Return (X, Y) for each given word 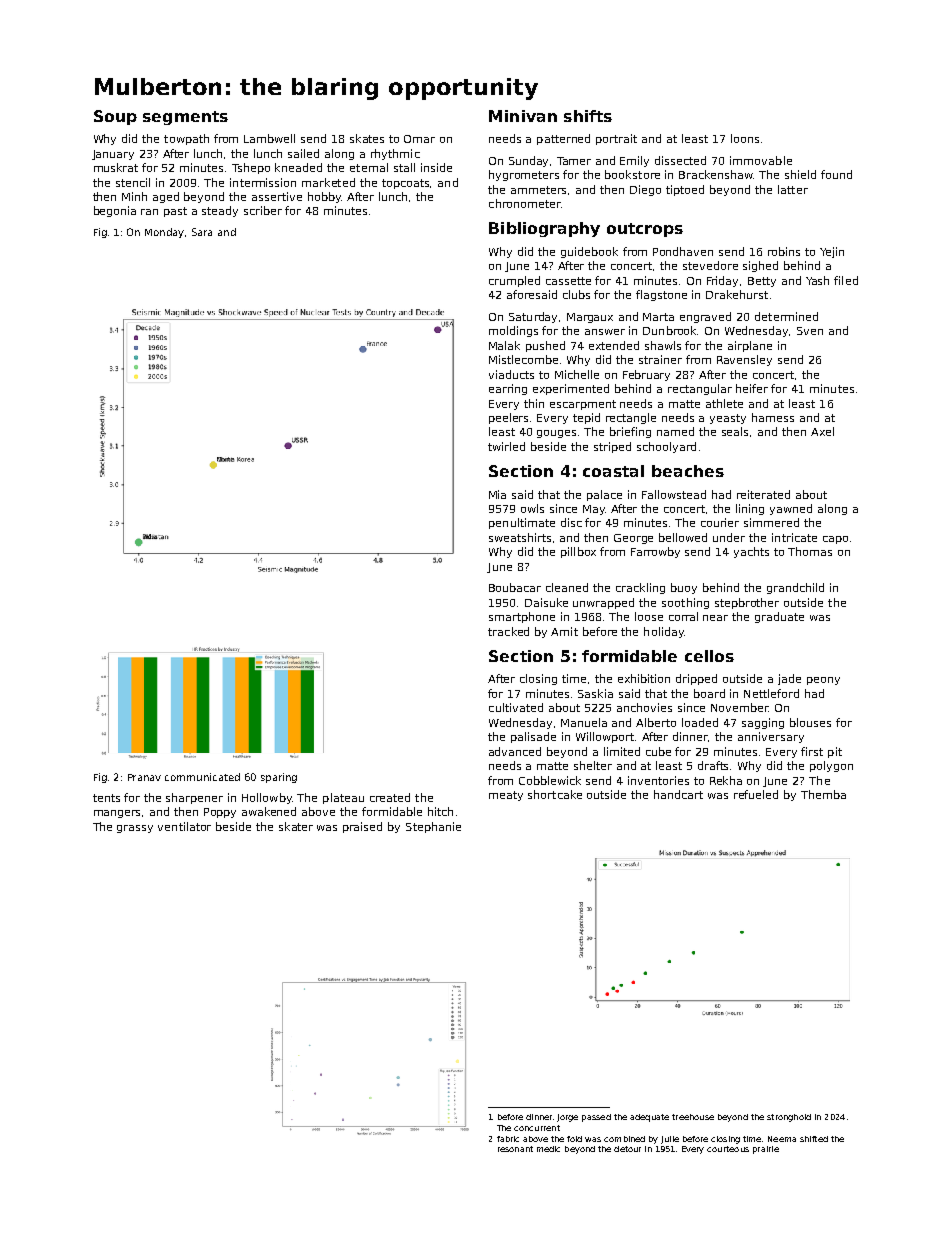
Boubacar (515, 587)
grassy (135, 829)
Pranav (144, 777)
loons (745, 138)
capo (835, 540)
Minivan (523, 116)
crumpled (514, 281)
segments (185, 118)
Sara (202, 232)
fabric (508, 1139)
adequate (649, 1118)
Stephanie (433, 827)
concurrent (537, 1128)
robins (784, 251)
